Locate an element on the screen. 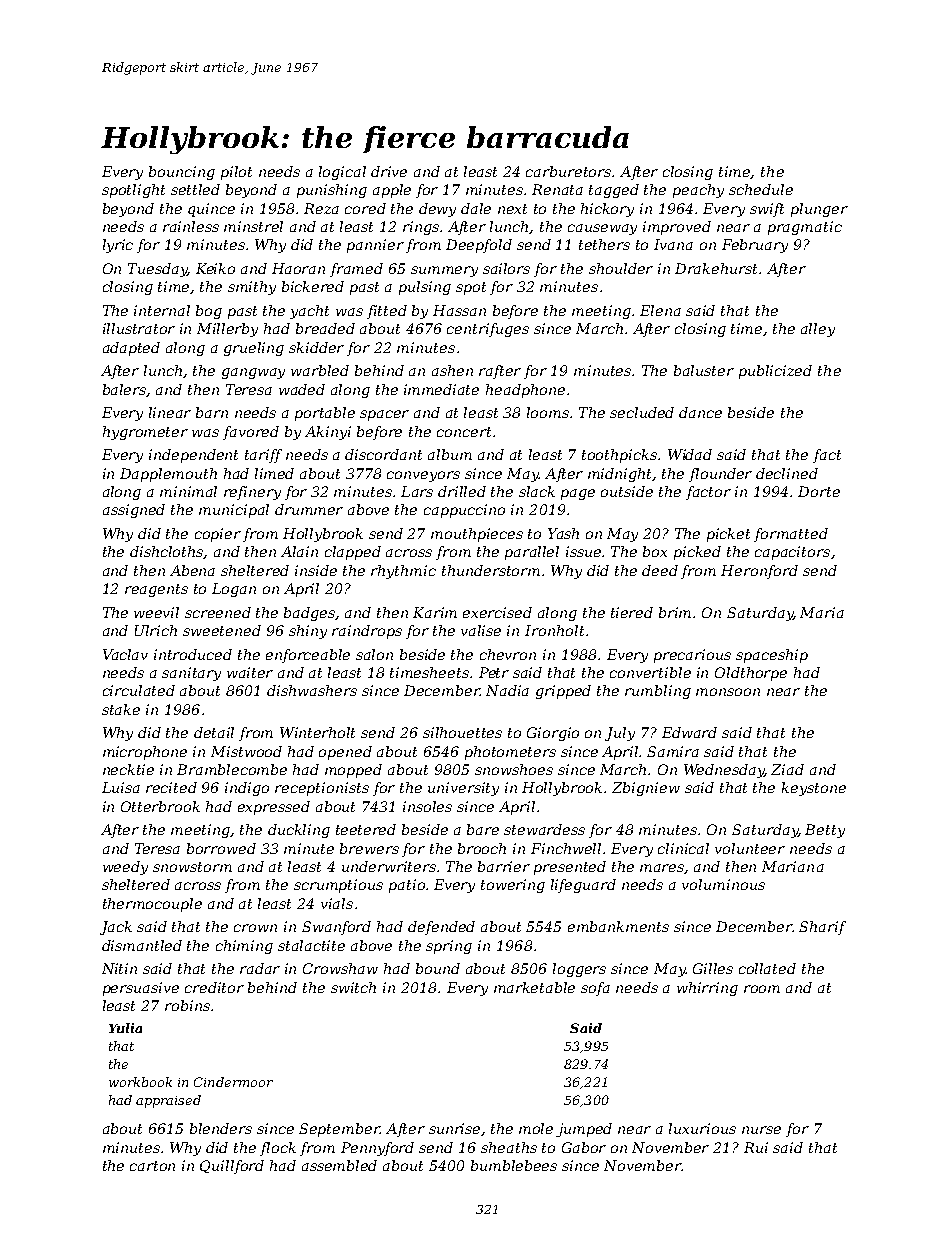 This screenshot has height=1233, width=952. tariff is located at coordinates (263, 456).
